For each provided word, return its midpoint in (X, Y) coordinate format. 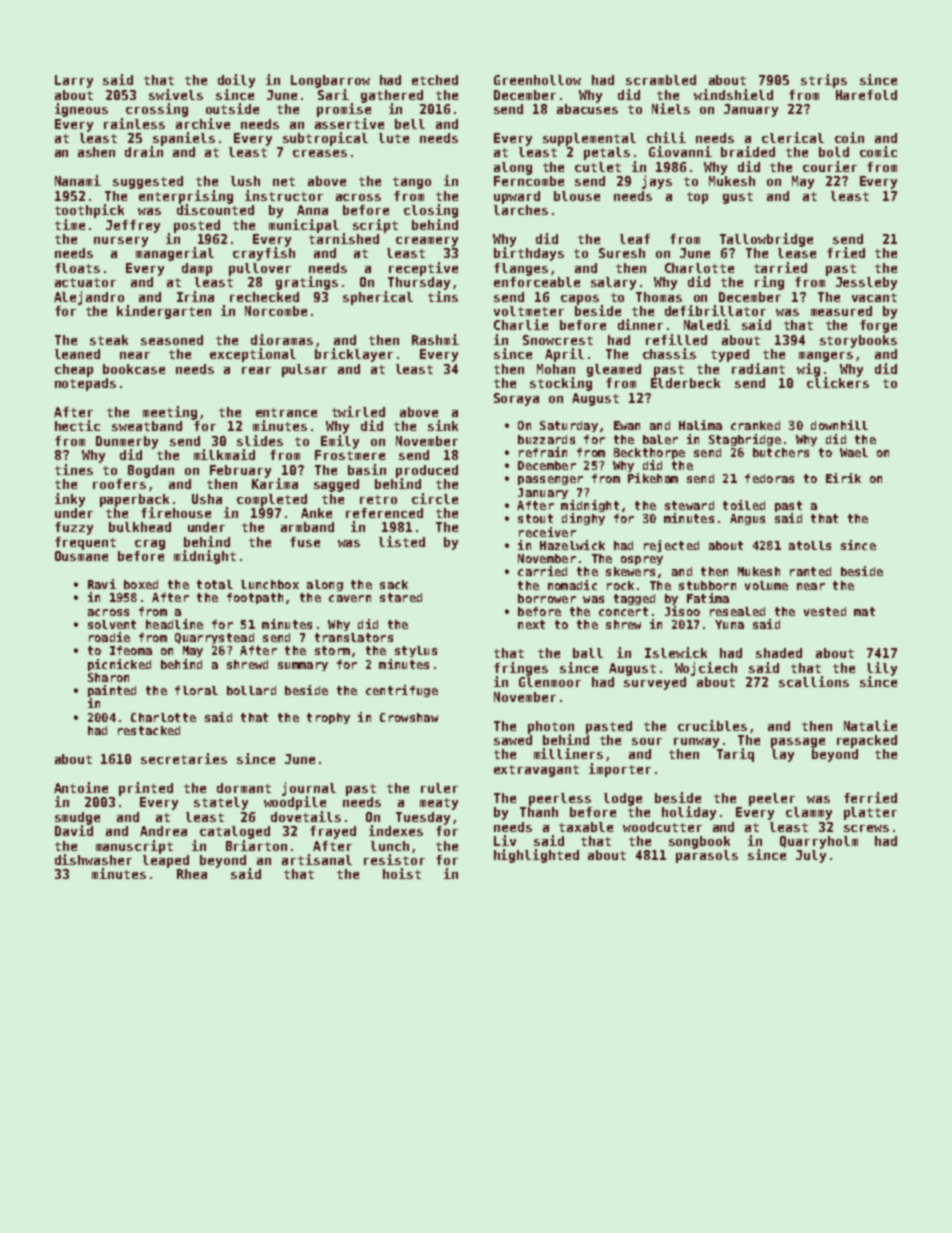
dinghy (583, 519)
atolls (810, 545)
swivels (176, 94)
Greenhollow (537, 80)
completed (272, 500)
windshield (733, 94)
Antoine (81, 787)
